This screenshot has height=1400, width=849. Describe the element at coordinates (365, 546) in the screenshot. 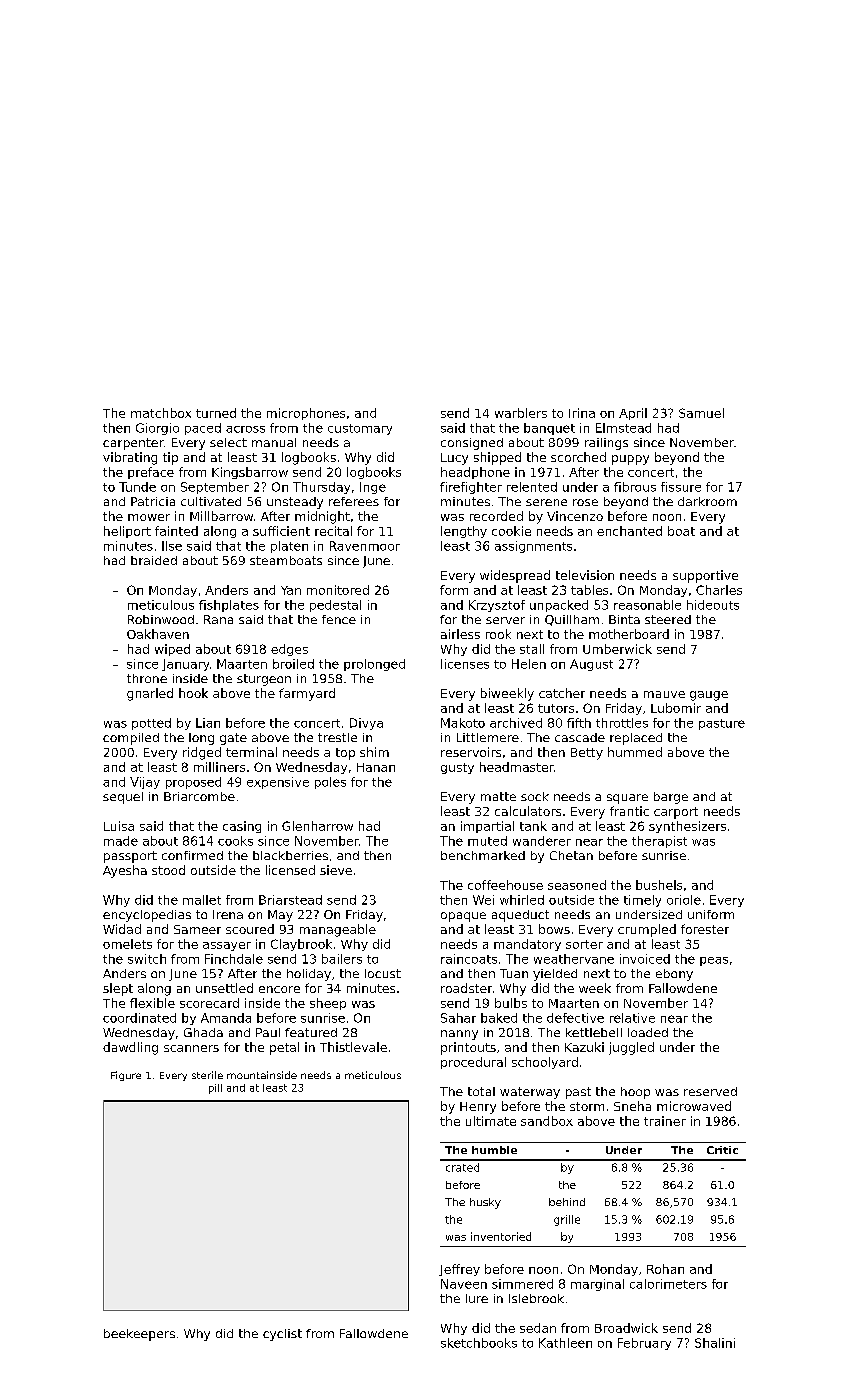

I see `Ravenmoor` at that location.
